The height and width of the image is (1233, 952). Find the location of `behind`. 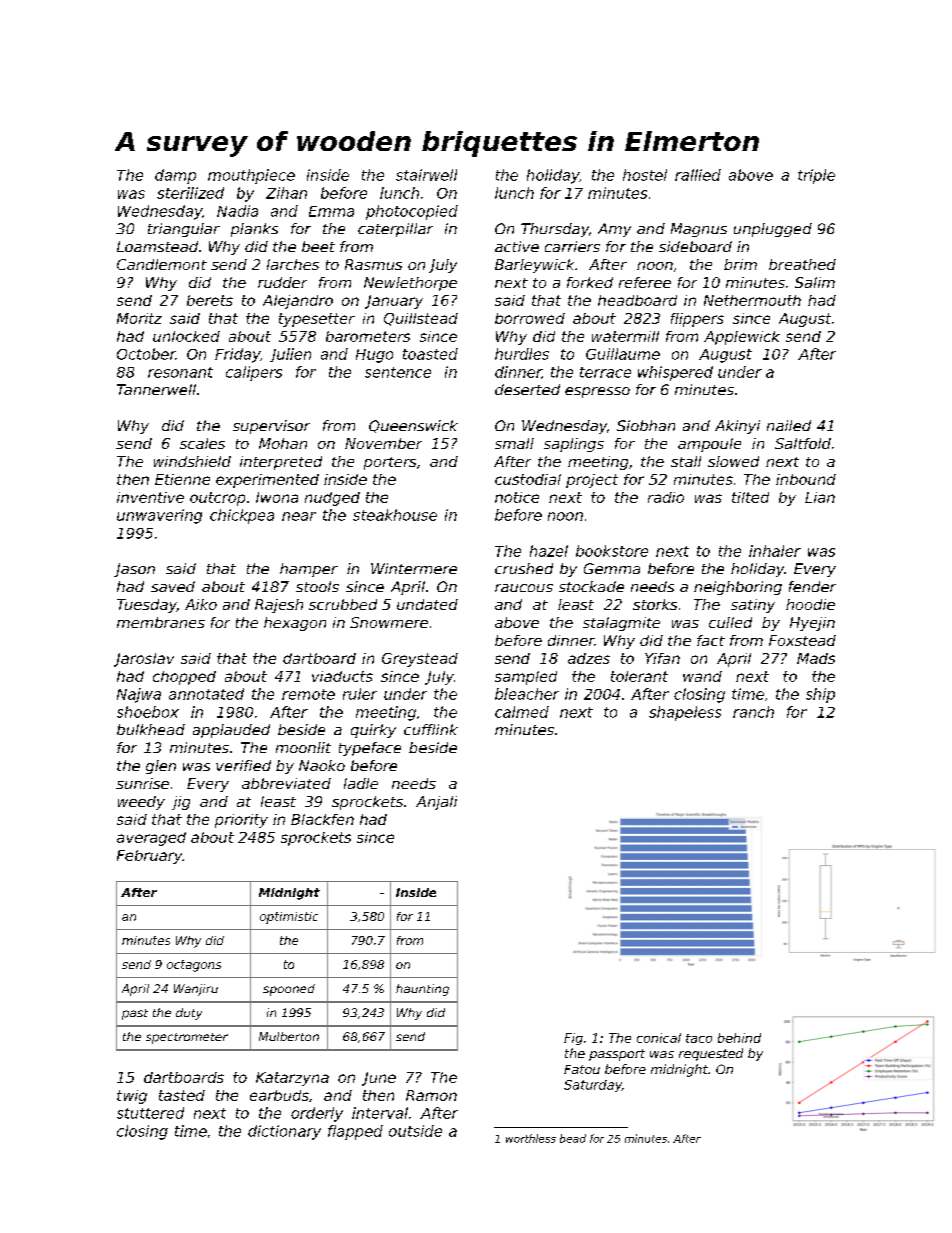

behind is located at coordinates (739, 1038).
